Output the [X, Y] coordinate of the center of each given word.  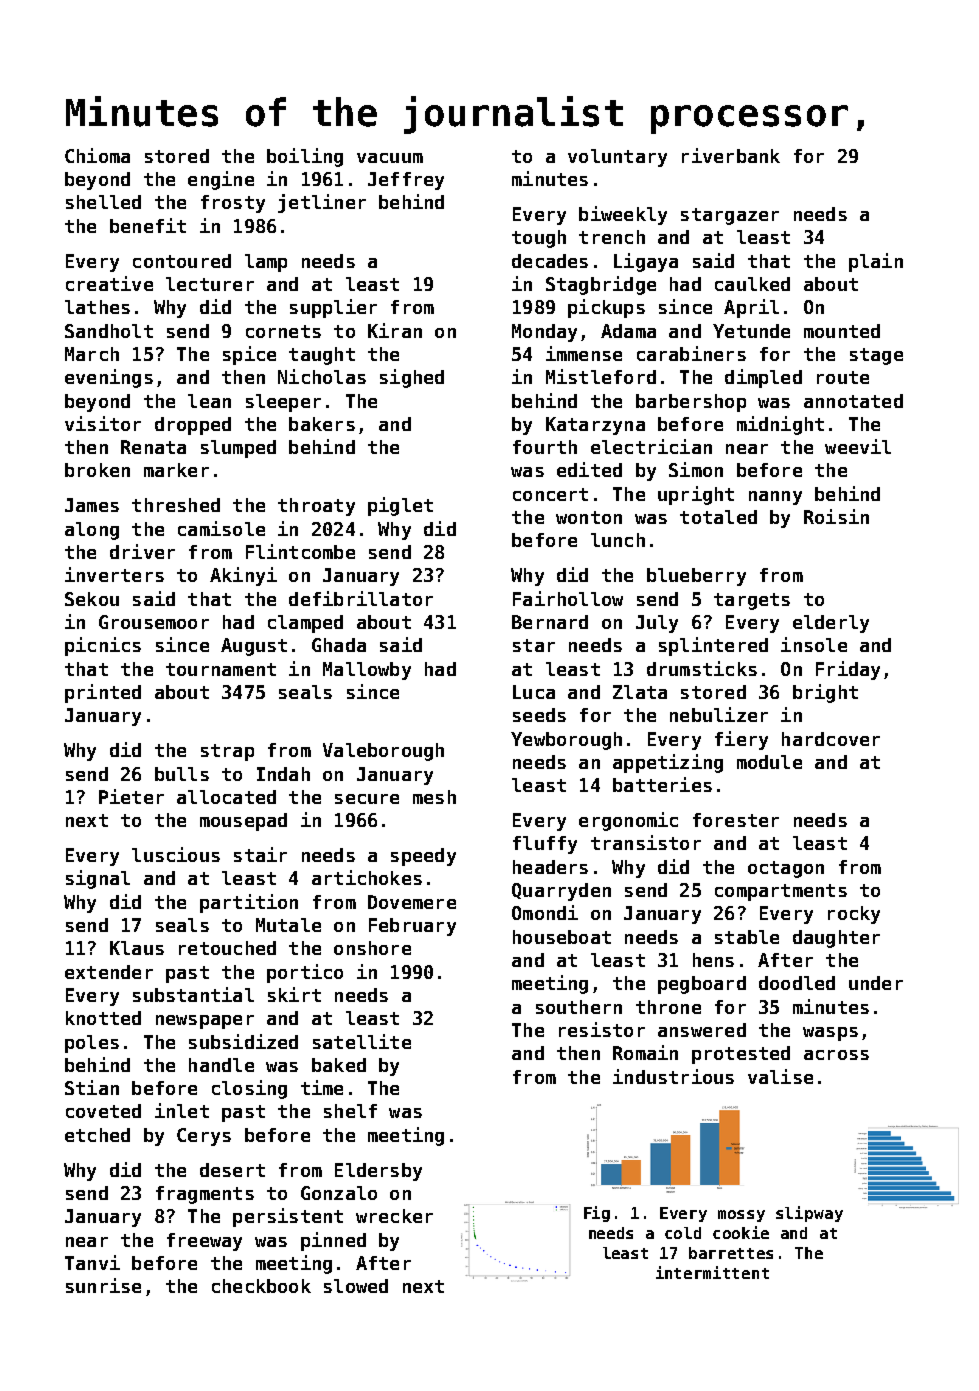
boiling [305, 157]
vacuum [390, 158]
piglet [400, 506]
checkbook [261, 1286]
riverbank [731, 155]
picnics [103, 646]
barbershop [691, 403]
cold [683, 1233]
